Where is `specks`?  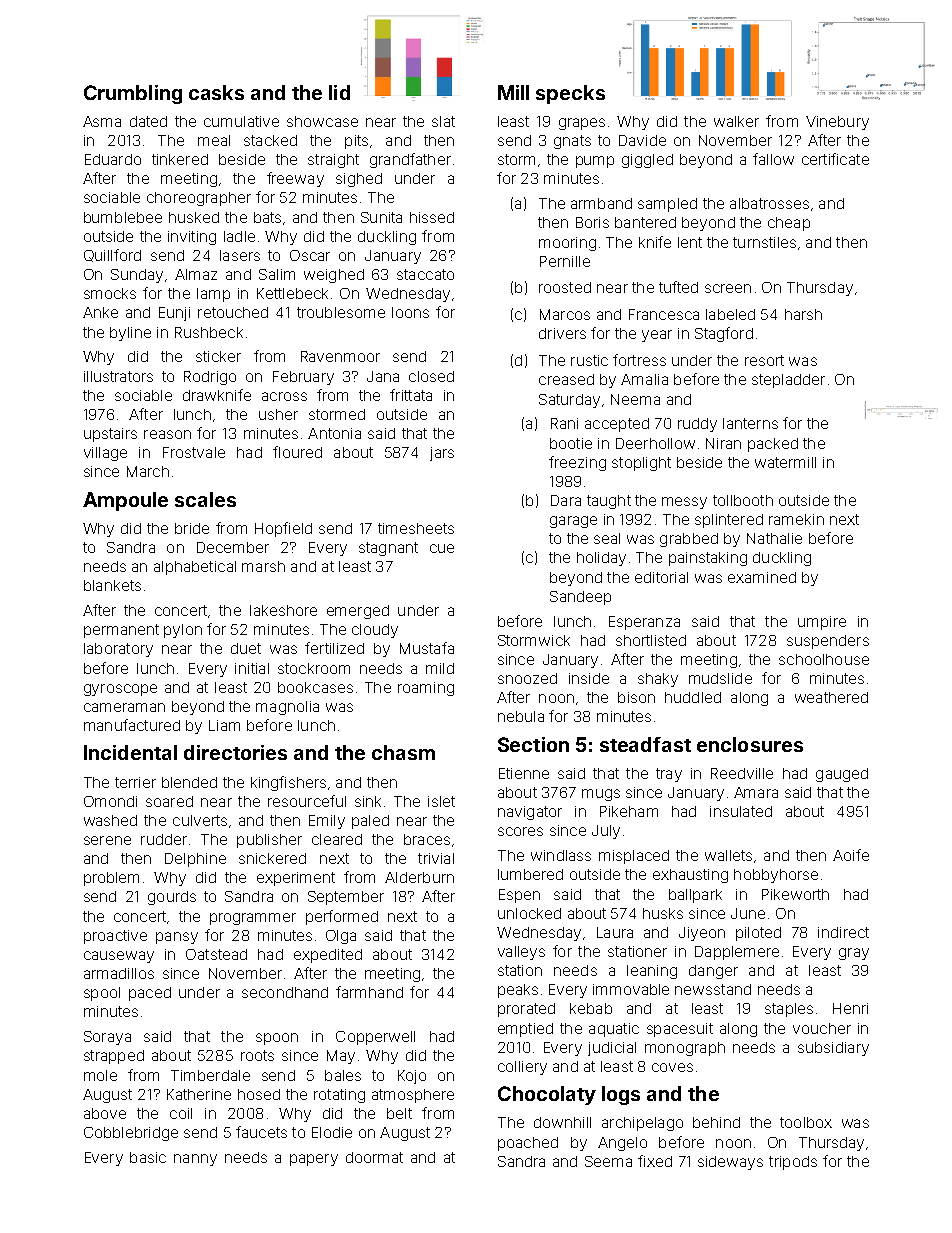
specks is located at coordinates (570, 94).
